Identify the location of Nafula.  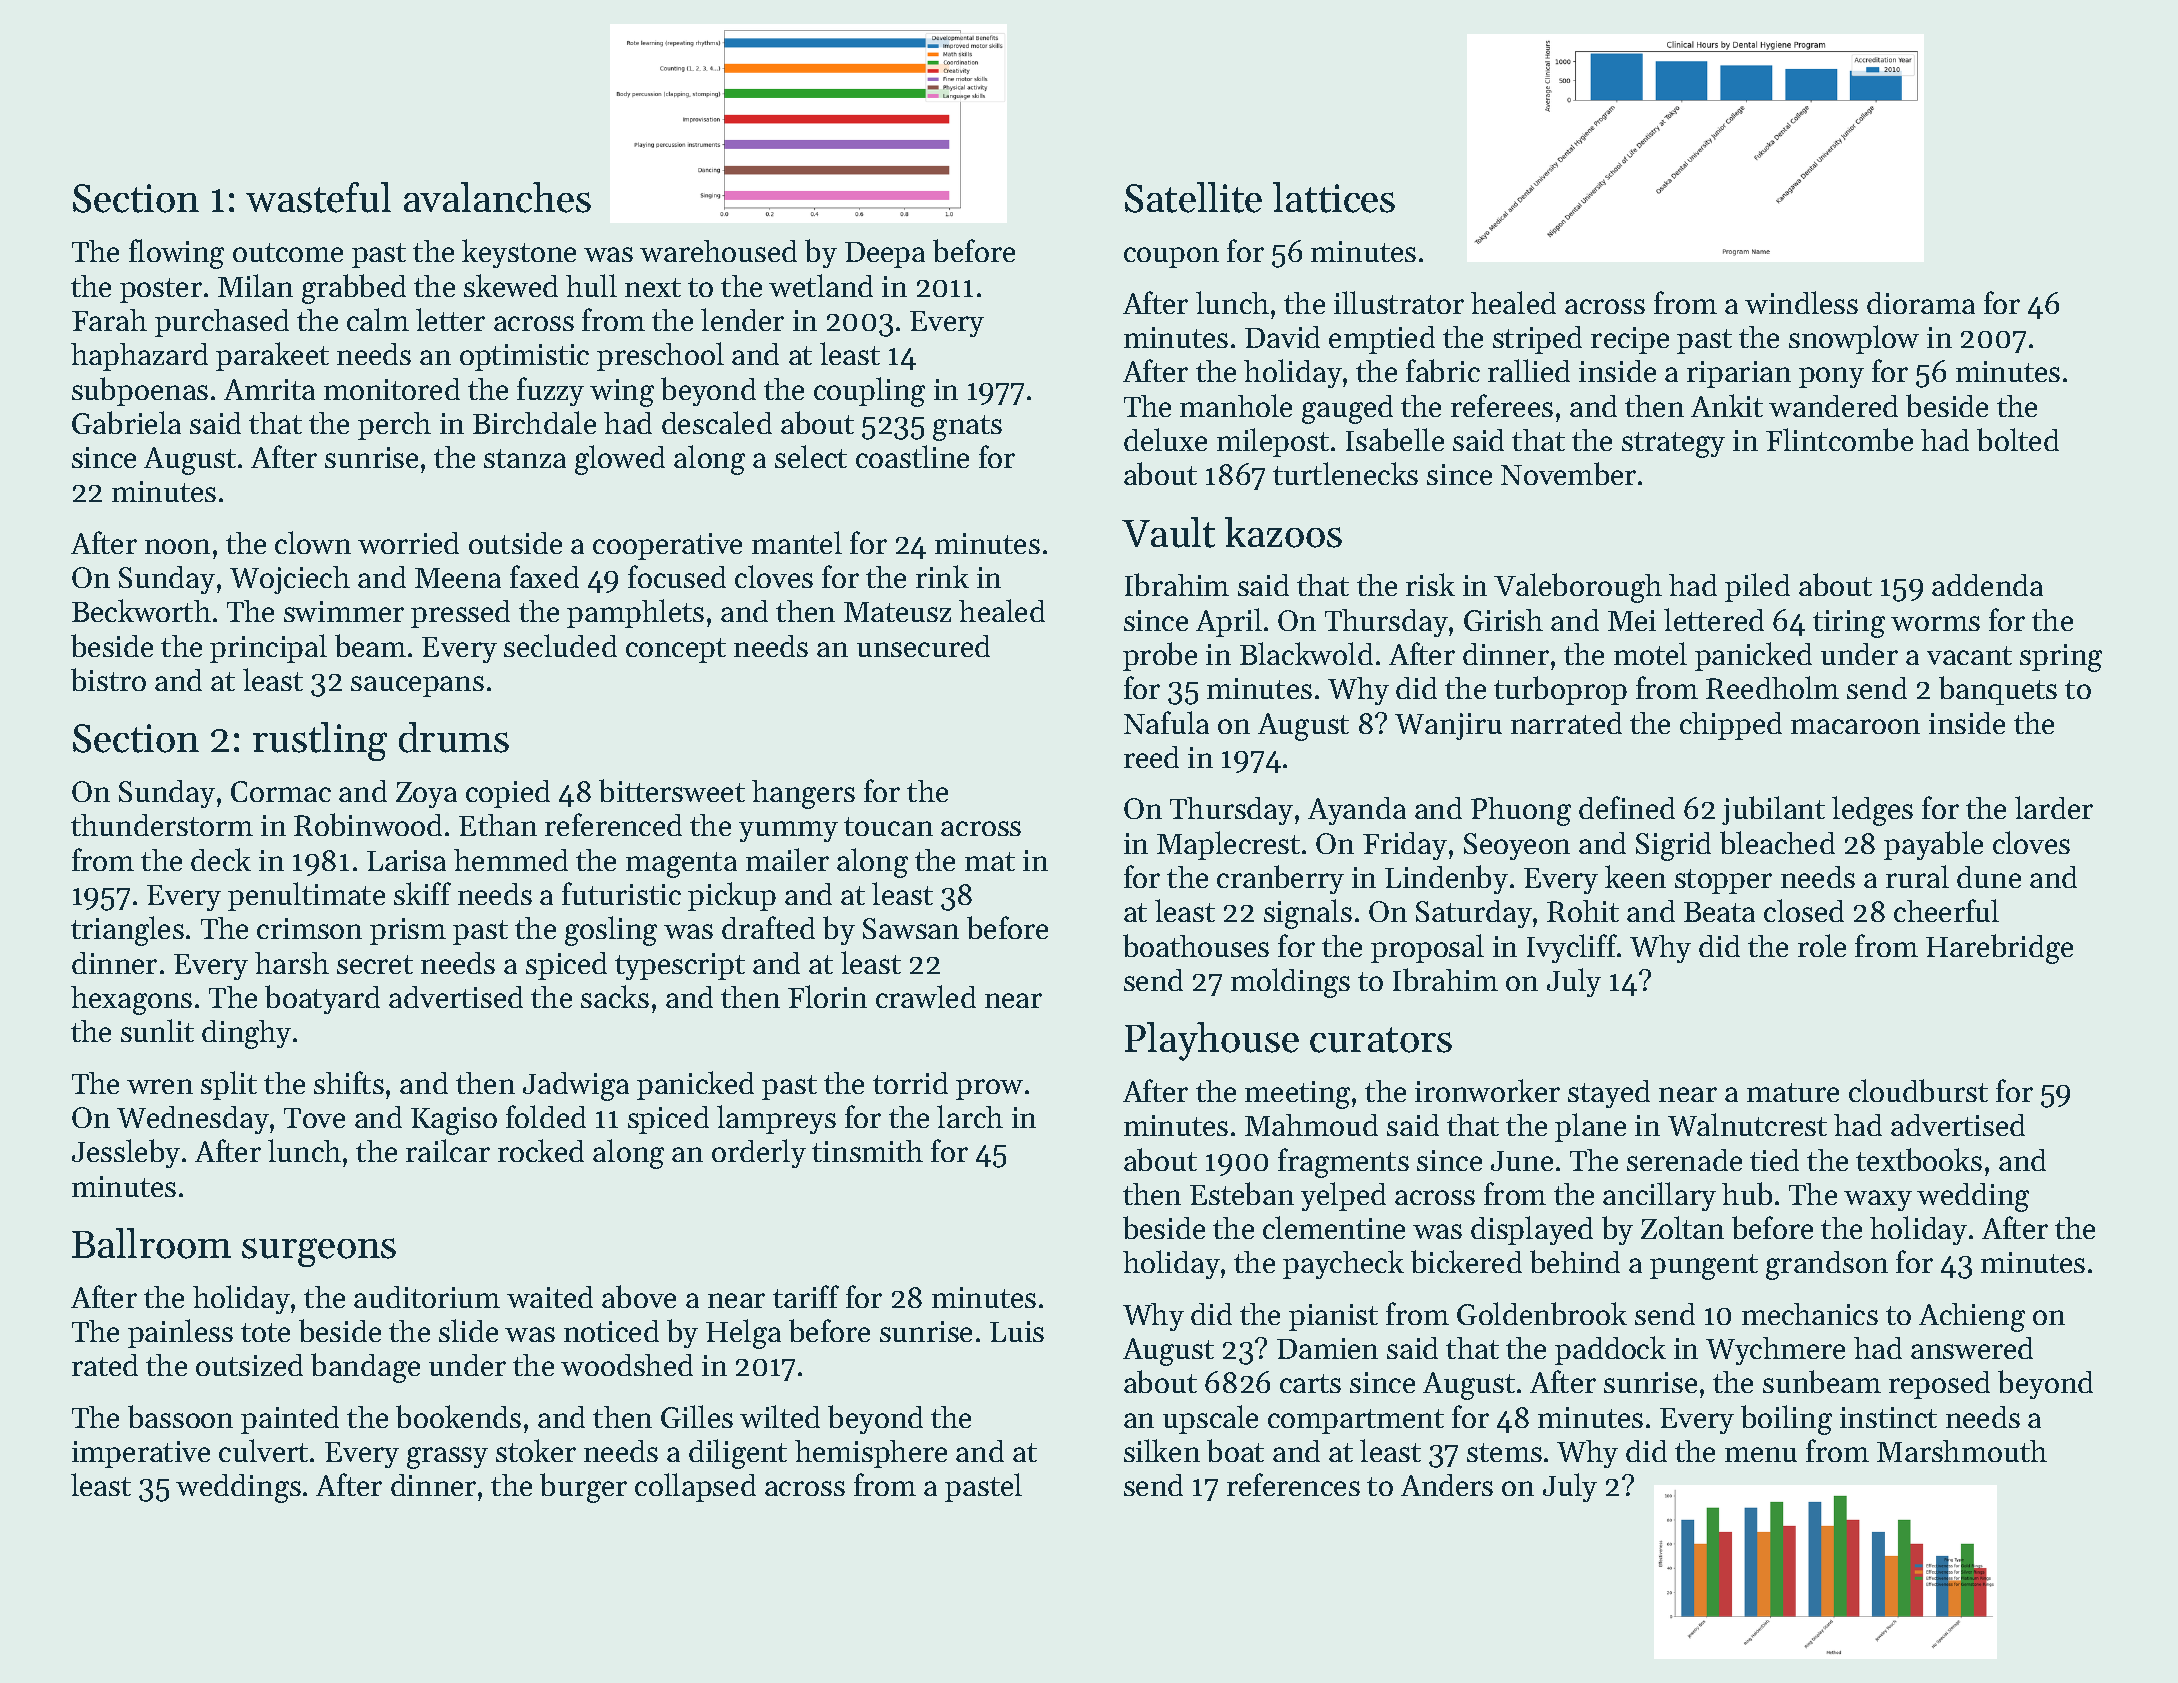
(1166, 722).
